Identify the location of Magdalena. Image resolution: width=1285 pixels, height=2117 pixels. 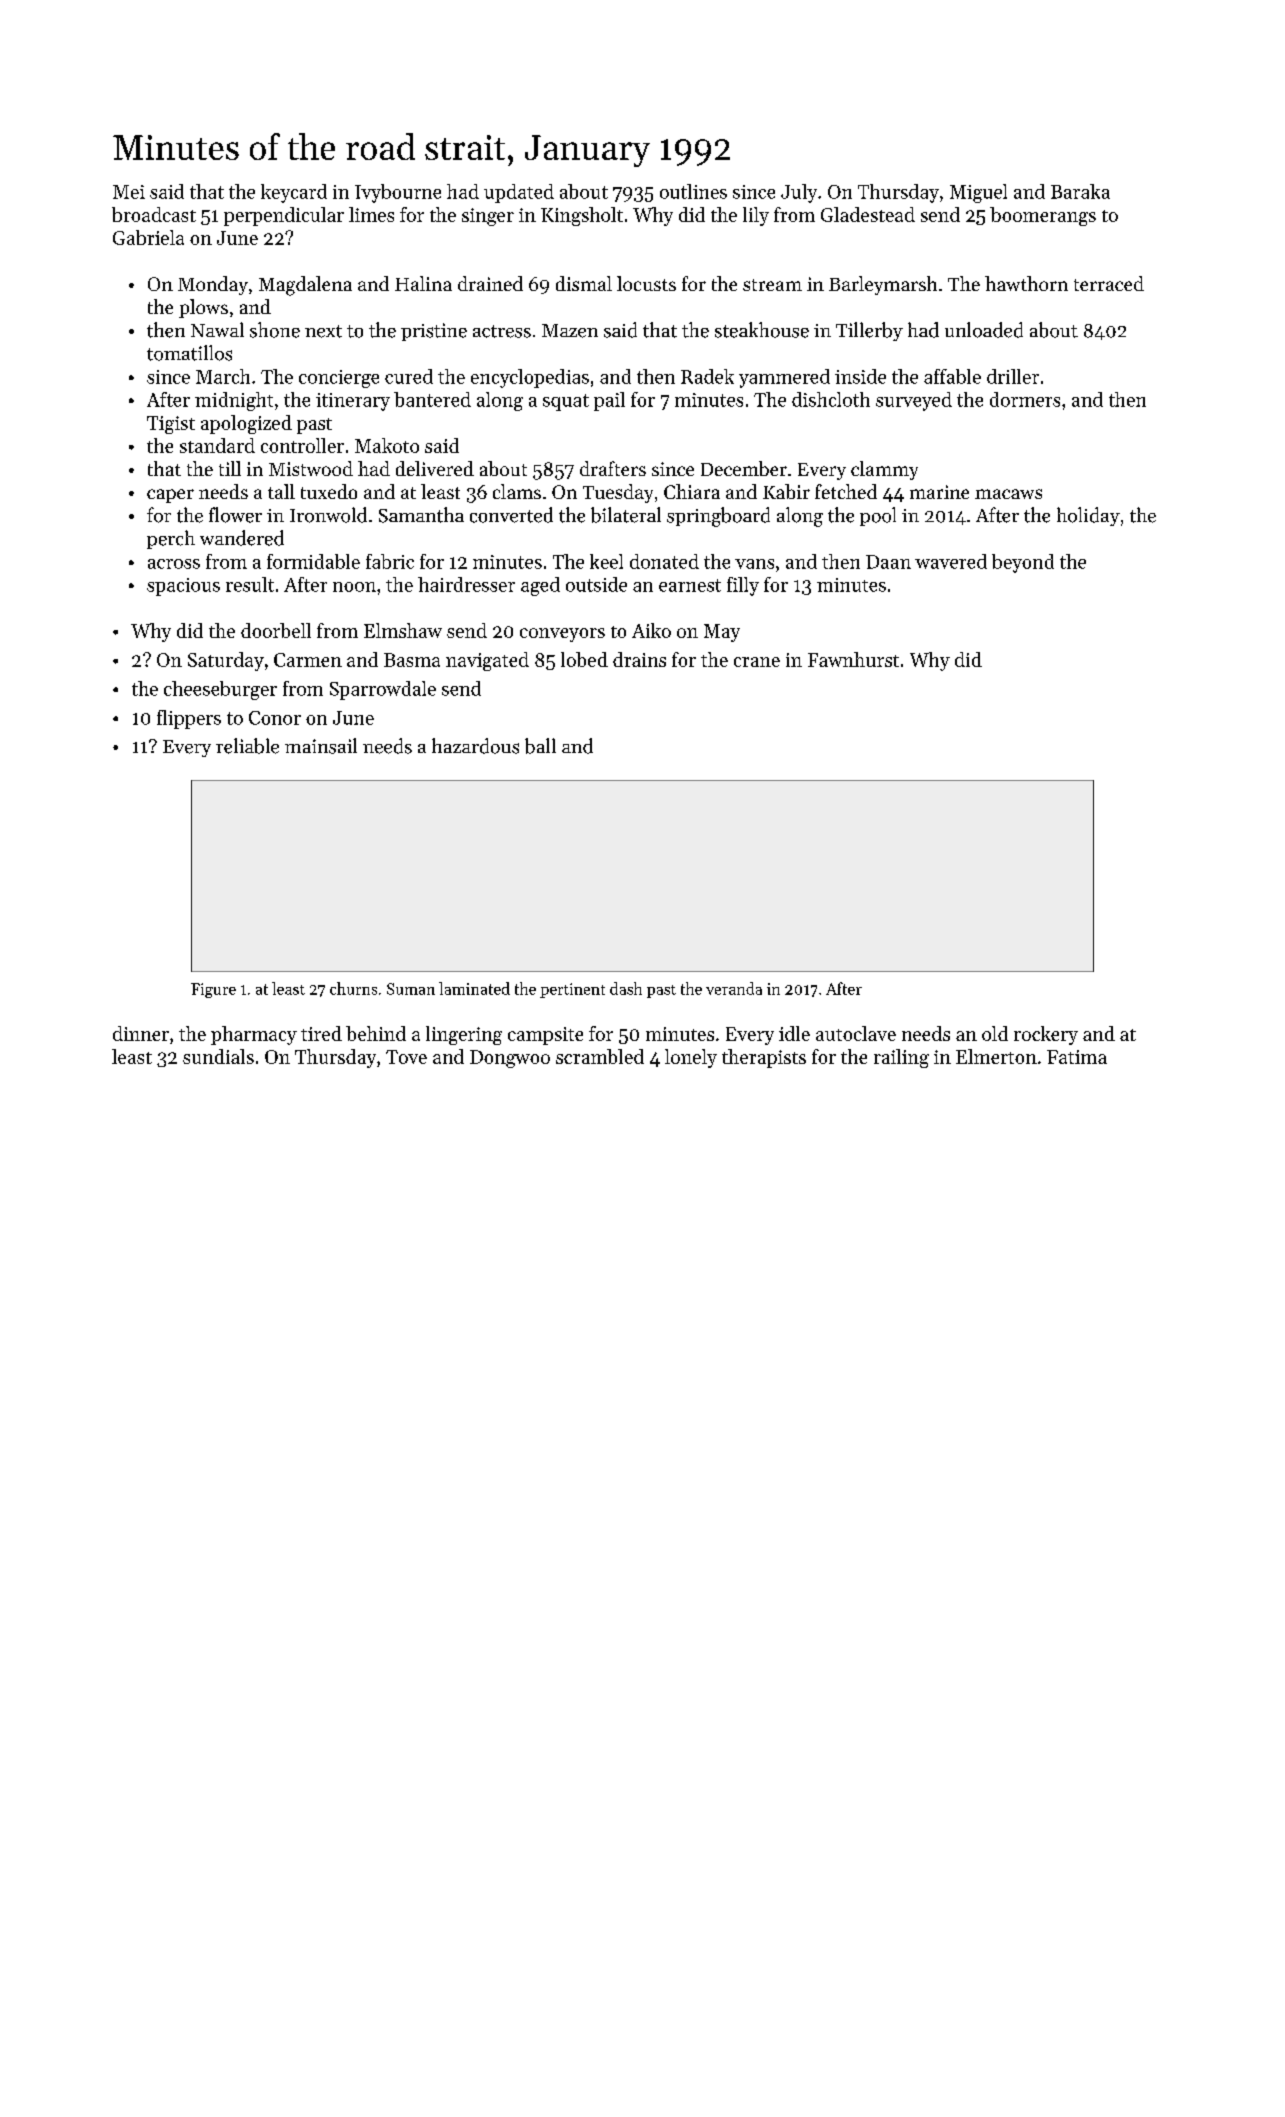
(305, 286).
